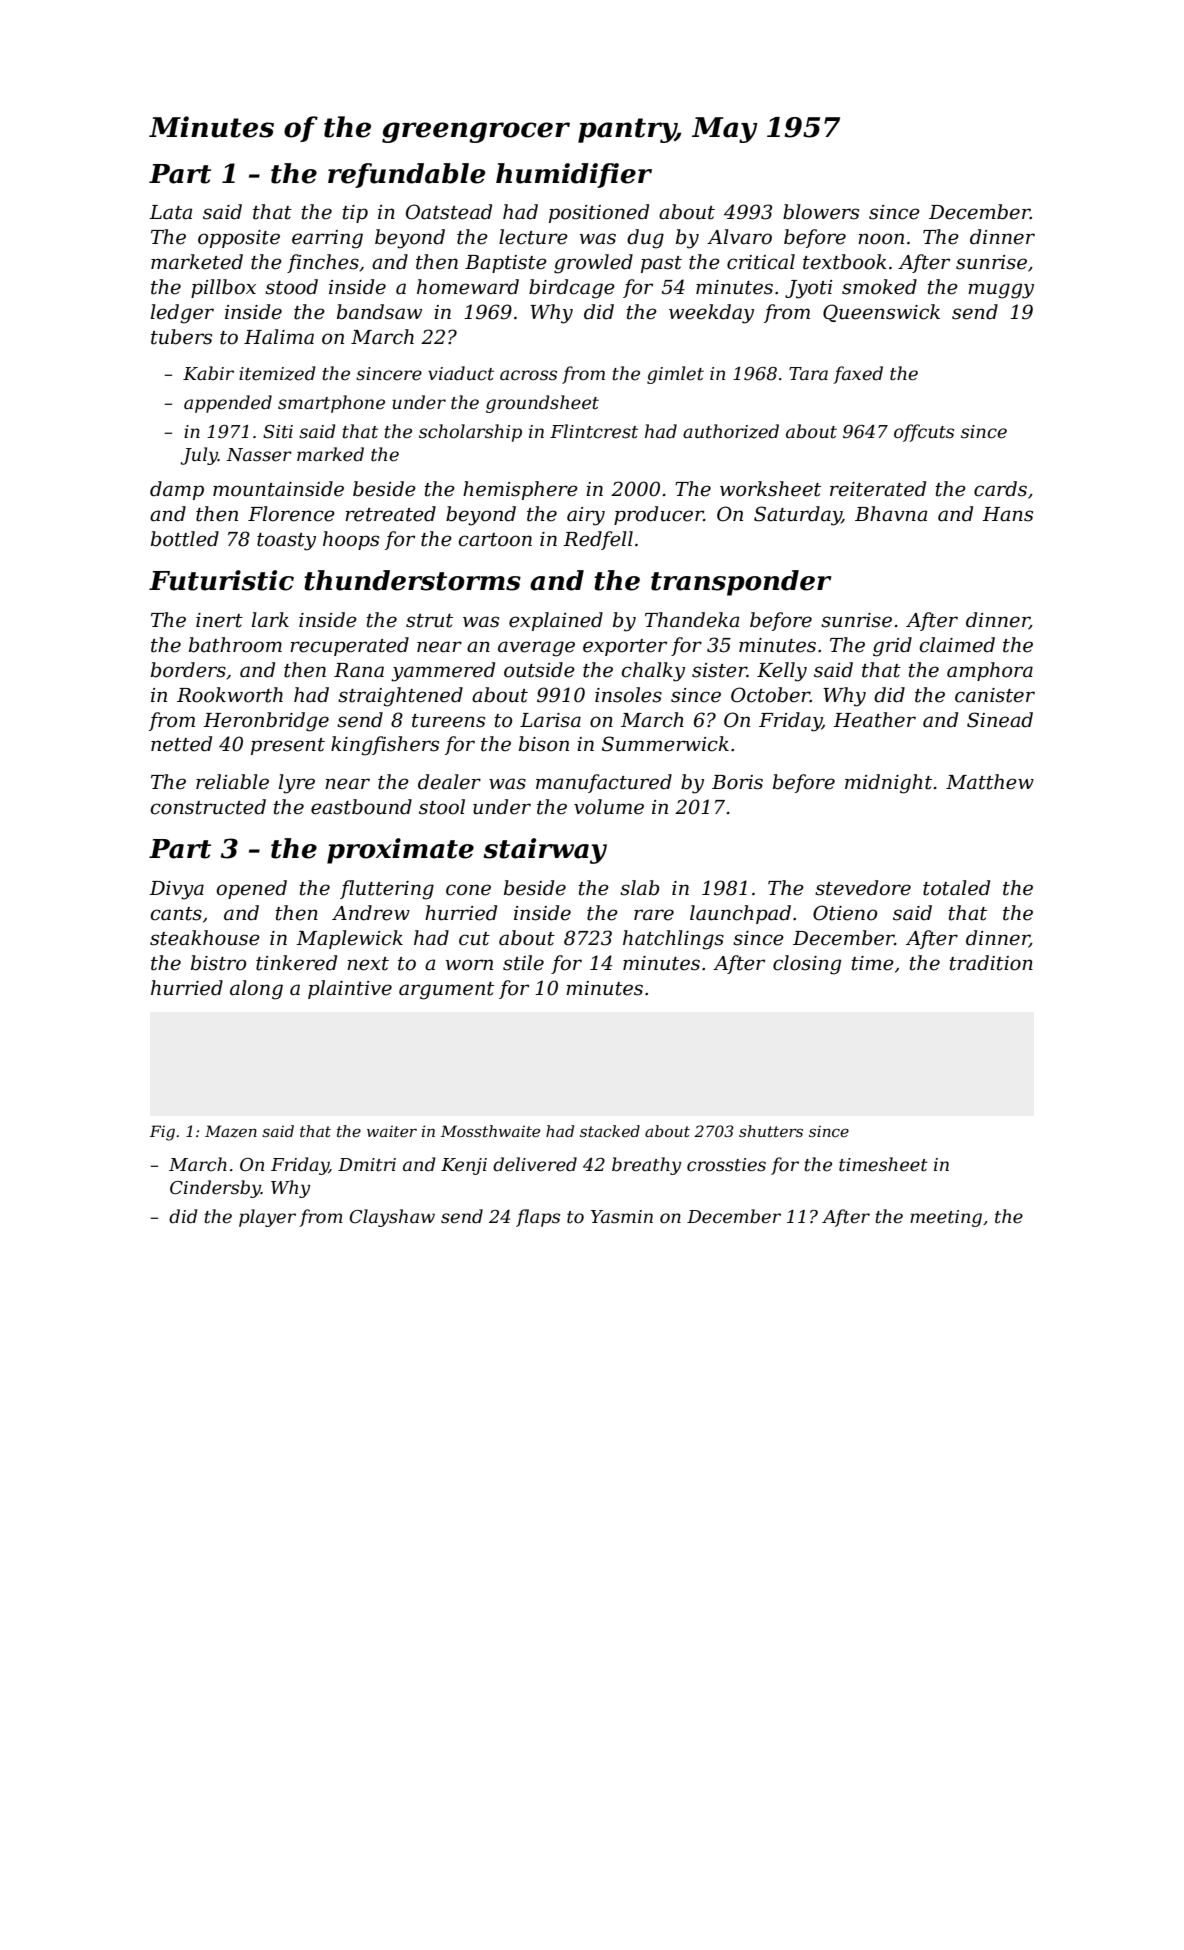 The image size is (1184, 1950). What do you see at coordinates (406, 175) in the page?
I see `refundable` at bounding box center [406, 175].
